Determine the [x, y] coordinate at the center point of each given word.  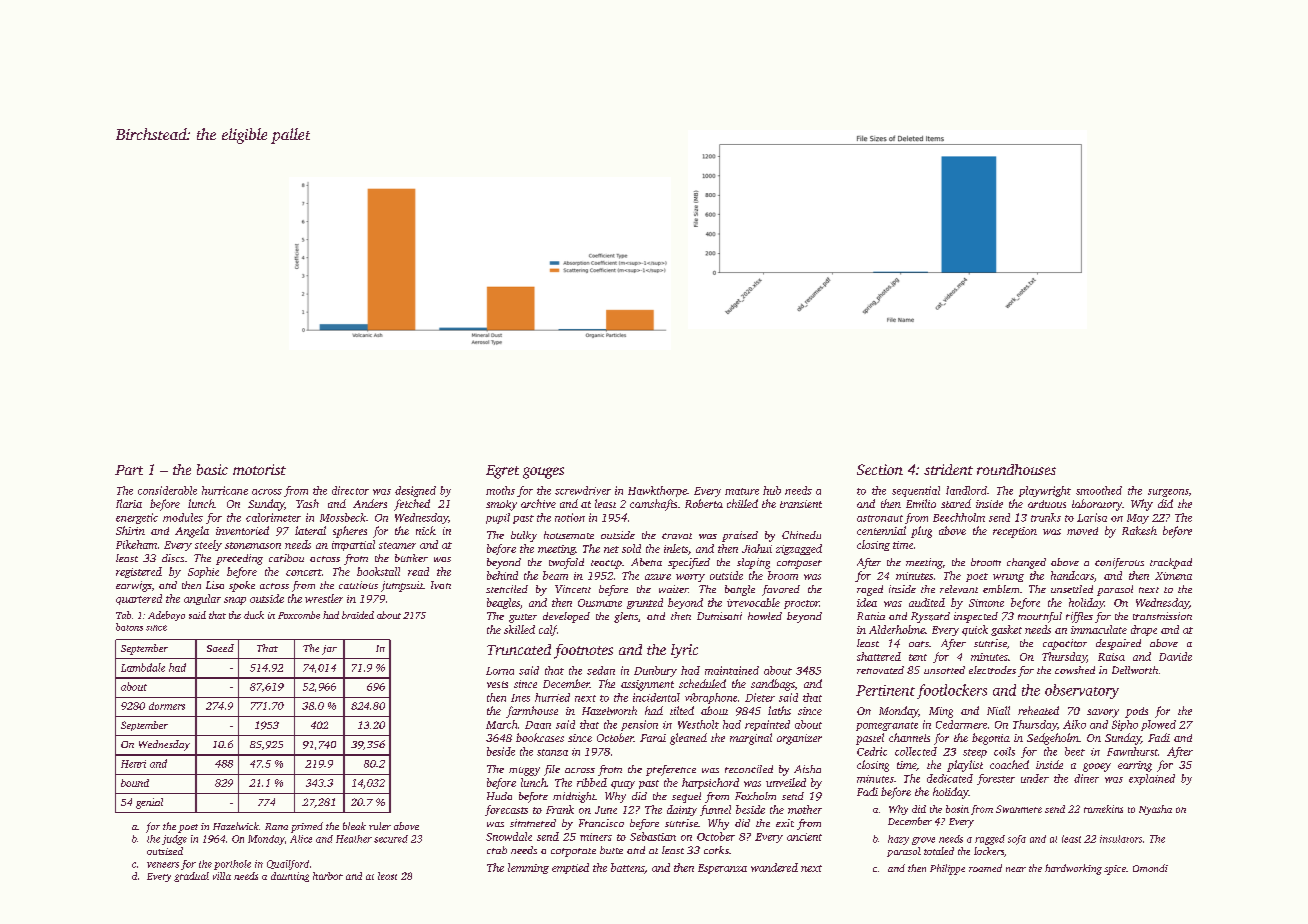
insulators [1121, 839]
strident [948, 469]
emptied [570, 868]
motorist [259, 469]
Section [880, 469]
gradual [191, 877]
